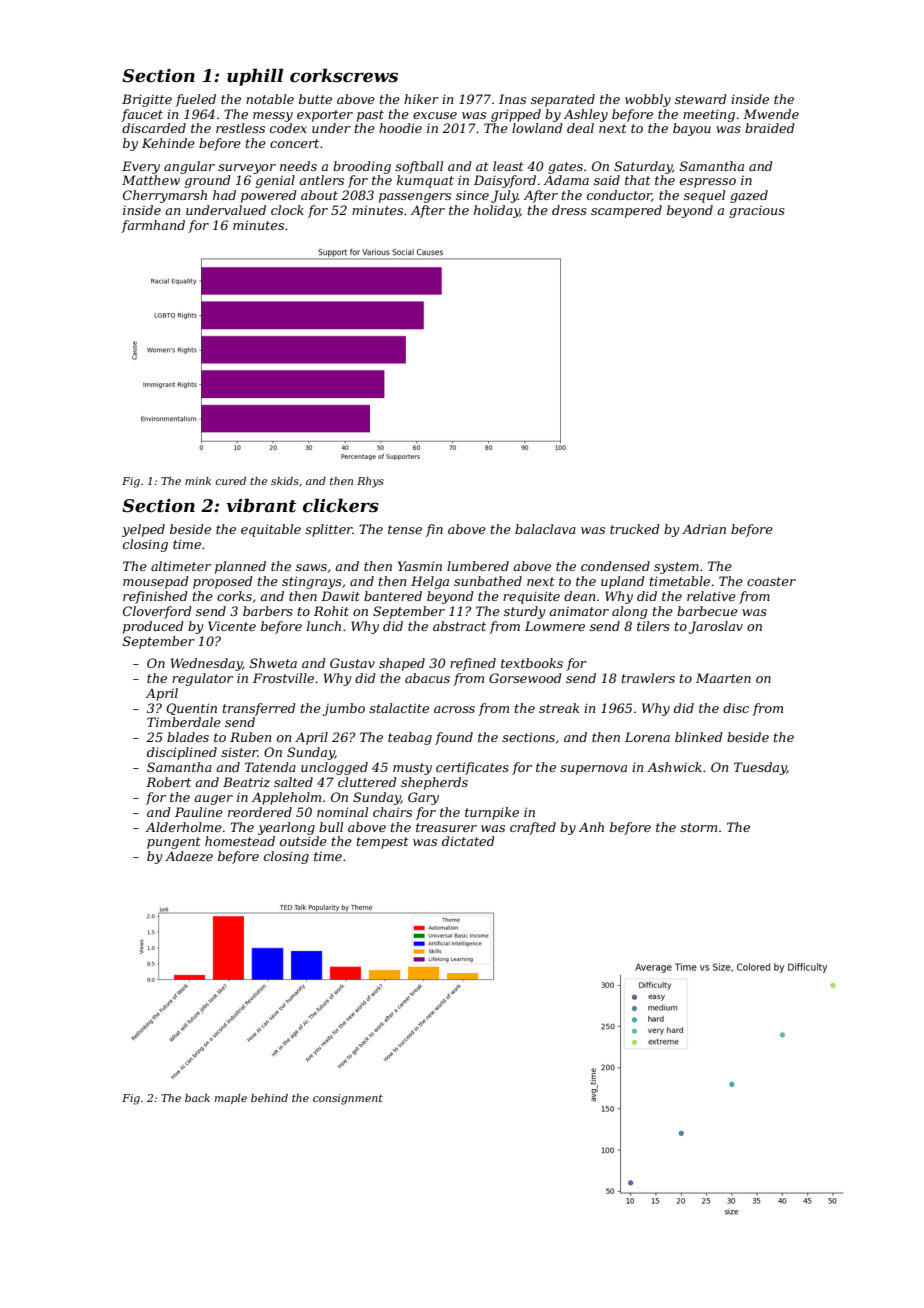  What do you see at coordinates (635, 529) in the page?
I see `trucked` at bounding box center [635, 529].
